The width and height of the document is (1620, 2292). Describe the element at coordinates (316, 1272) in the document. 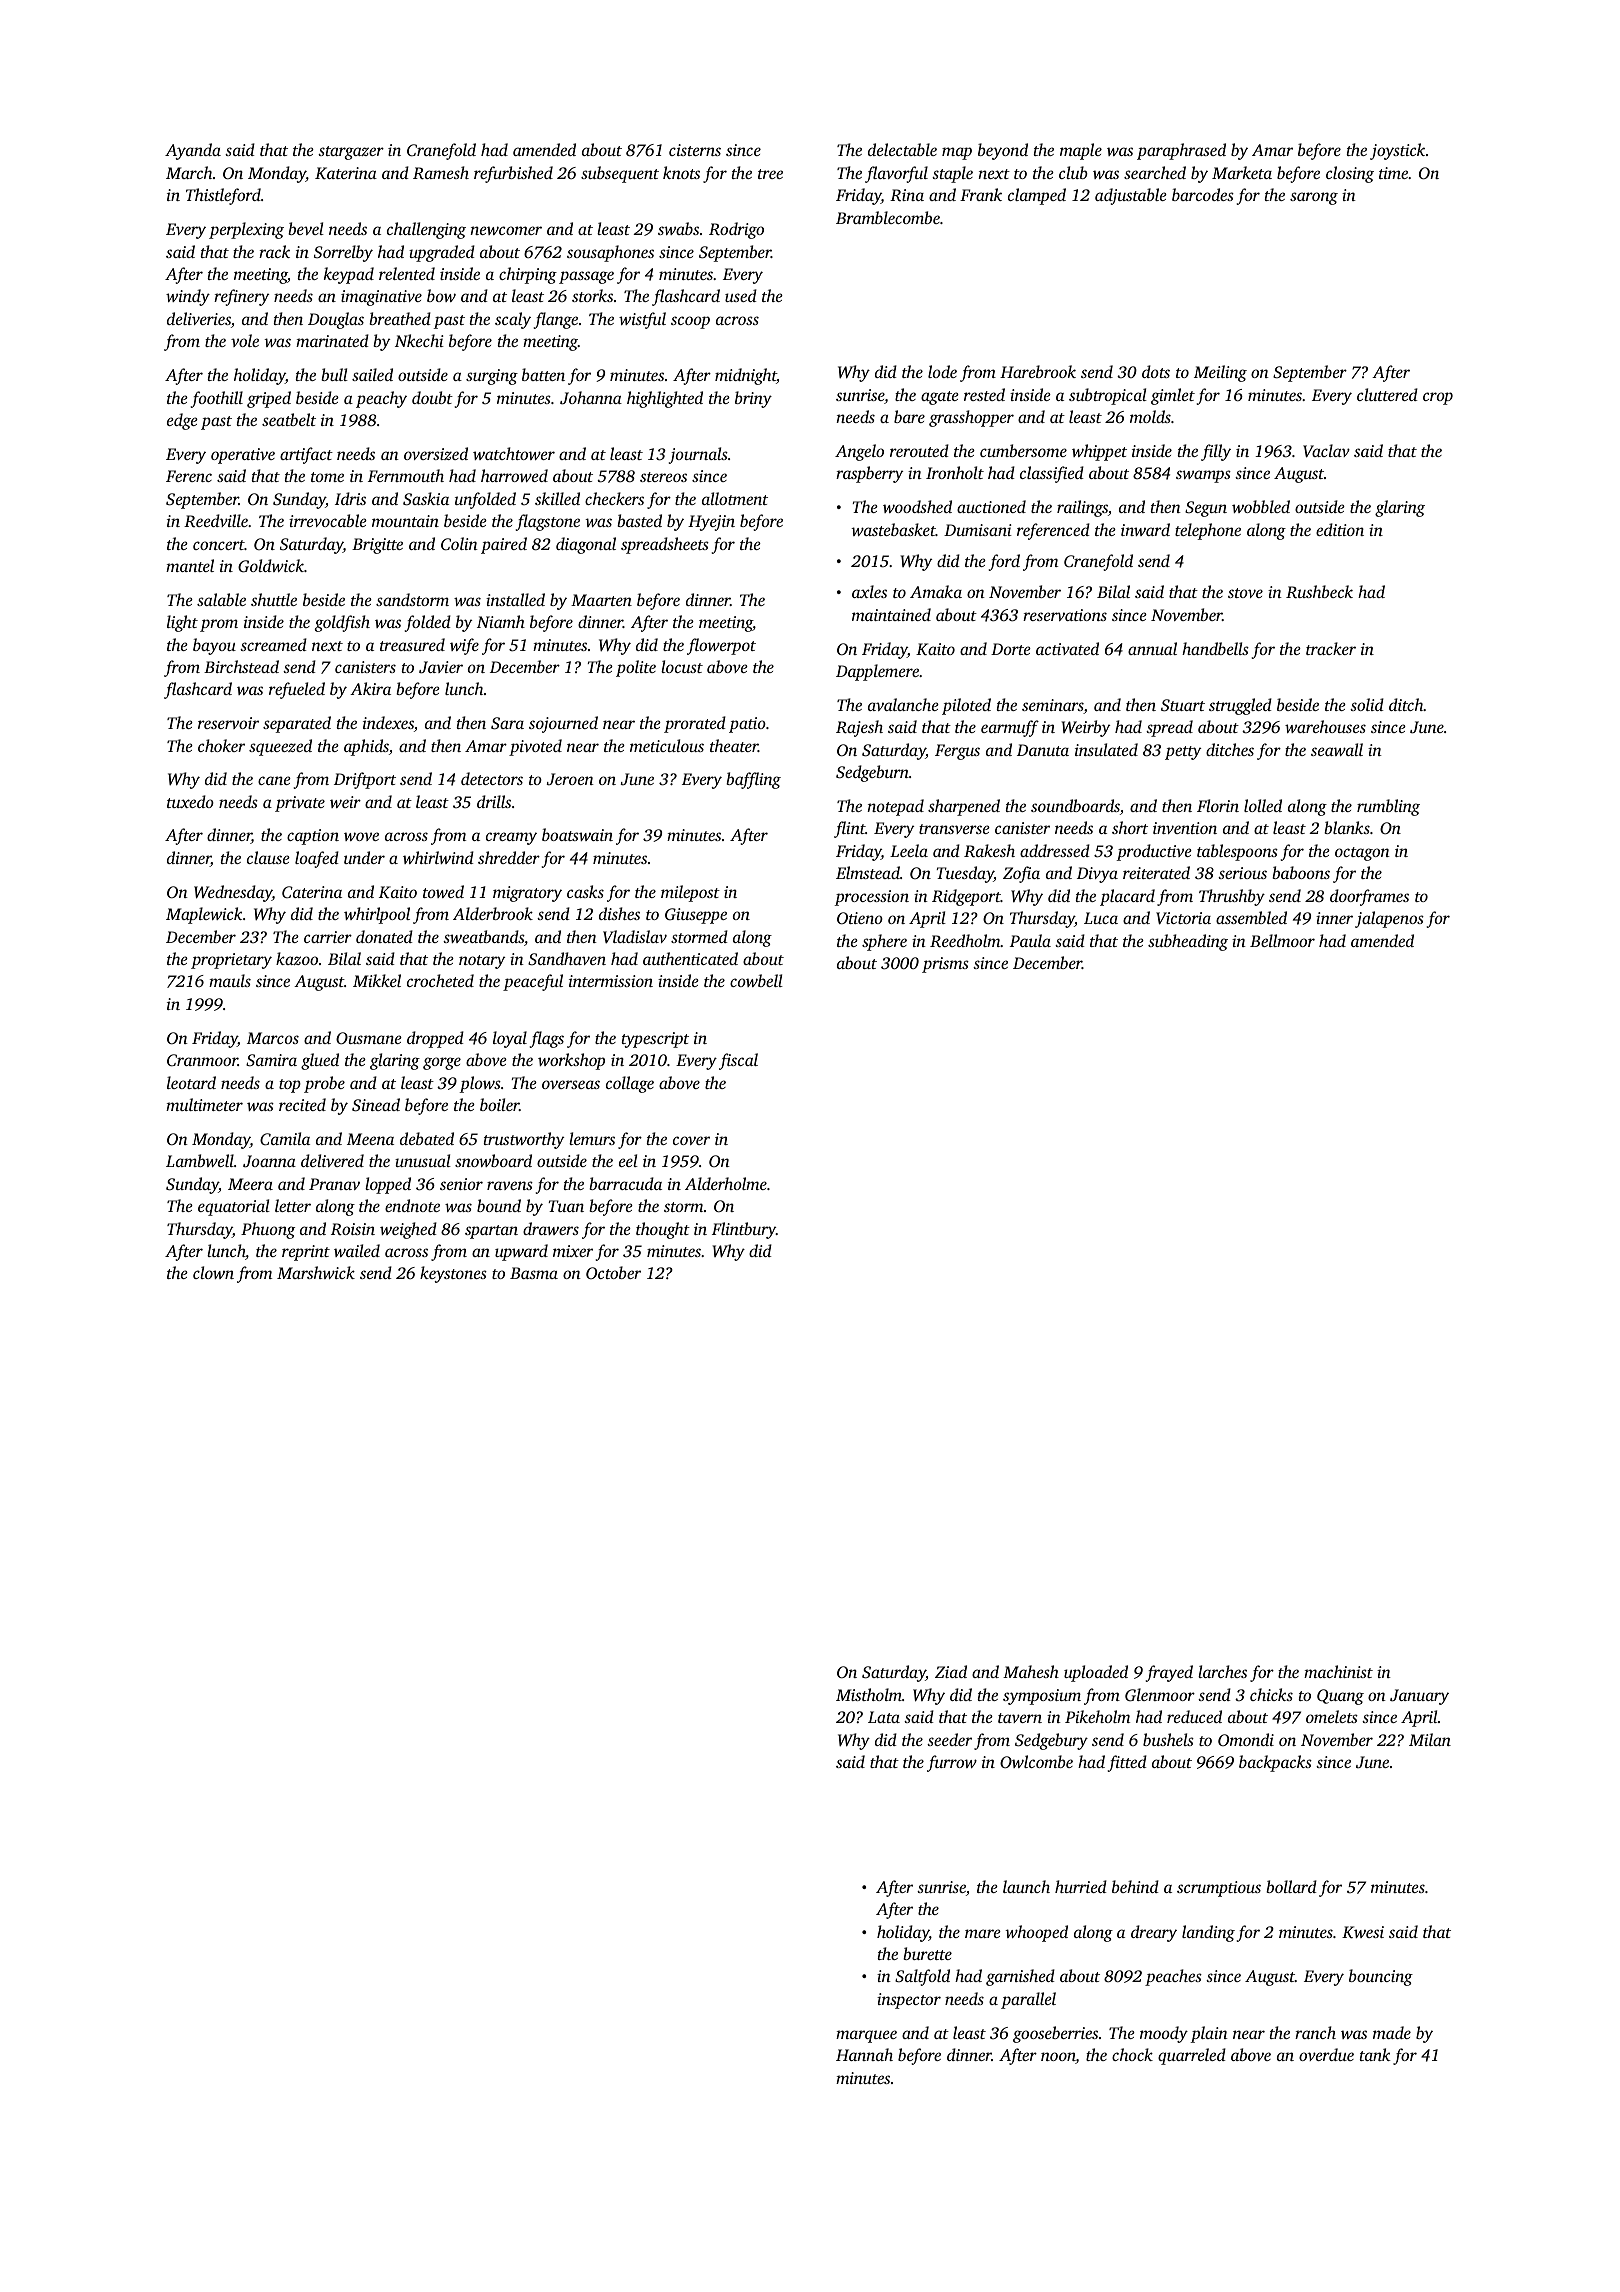

I see `Marshwick` at that location.
